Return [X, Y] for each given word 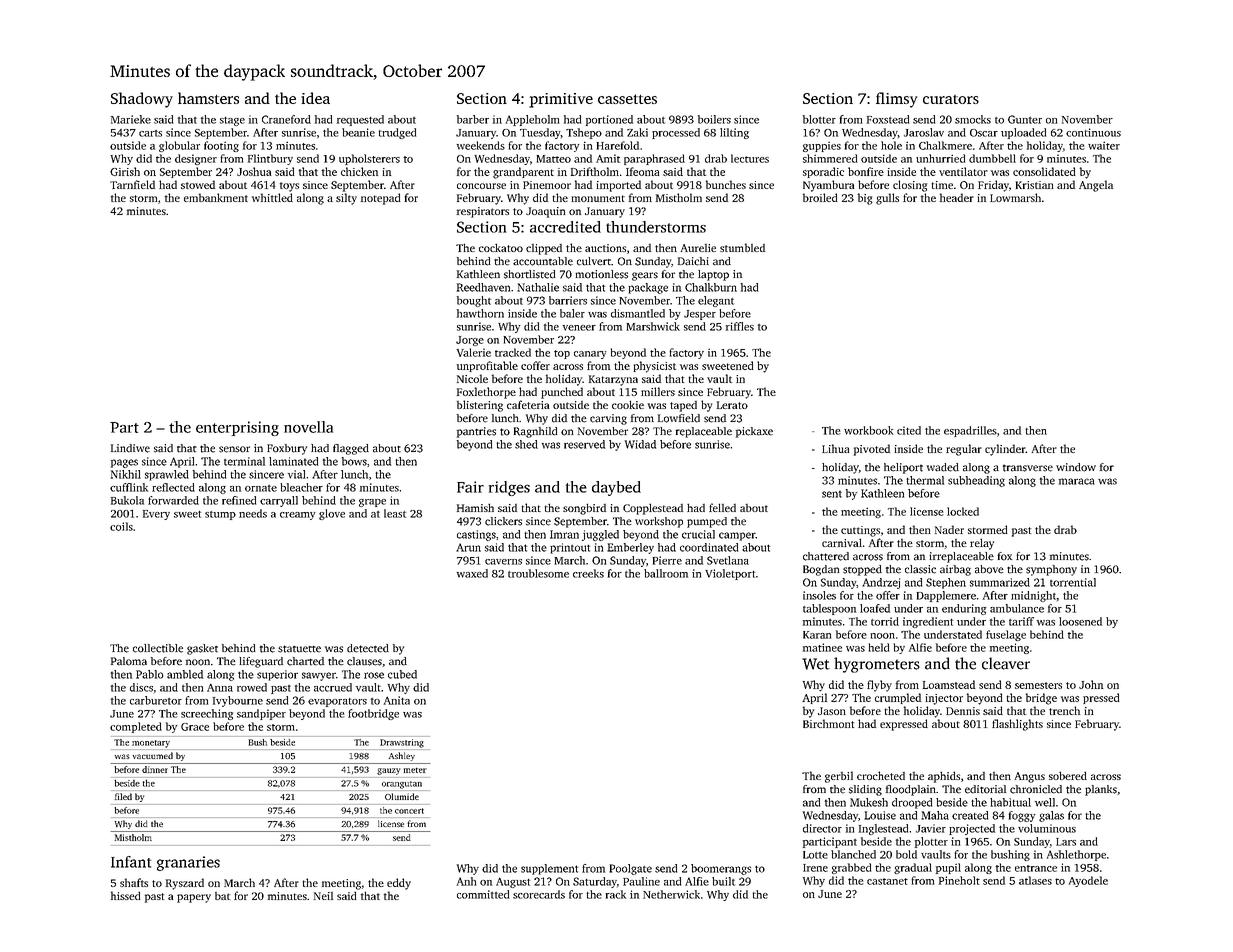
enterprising [237, 428]
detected [368, 648]
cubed [402, 674]
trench [1064, 710]
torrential [1073, 582]
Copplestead [653, 509]
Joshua [254, 171]
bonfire [866, 171]
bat [222, 896]
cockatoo [501, 247]
